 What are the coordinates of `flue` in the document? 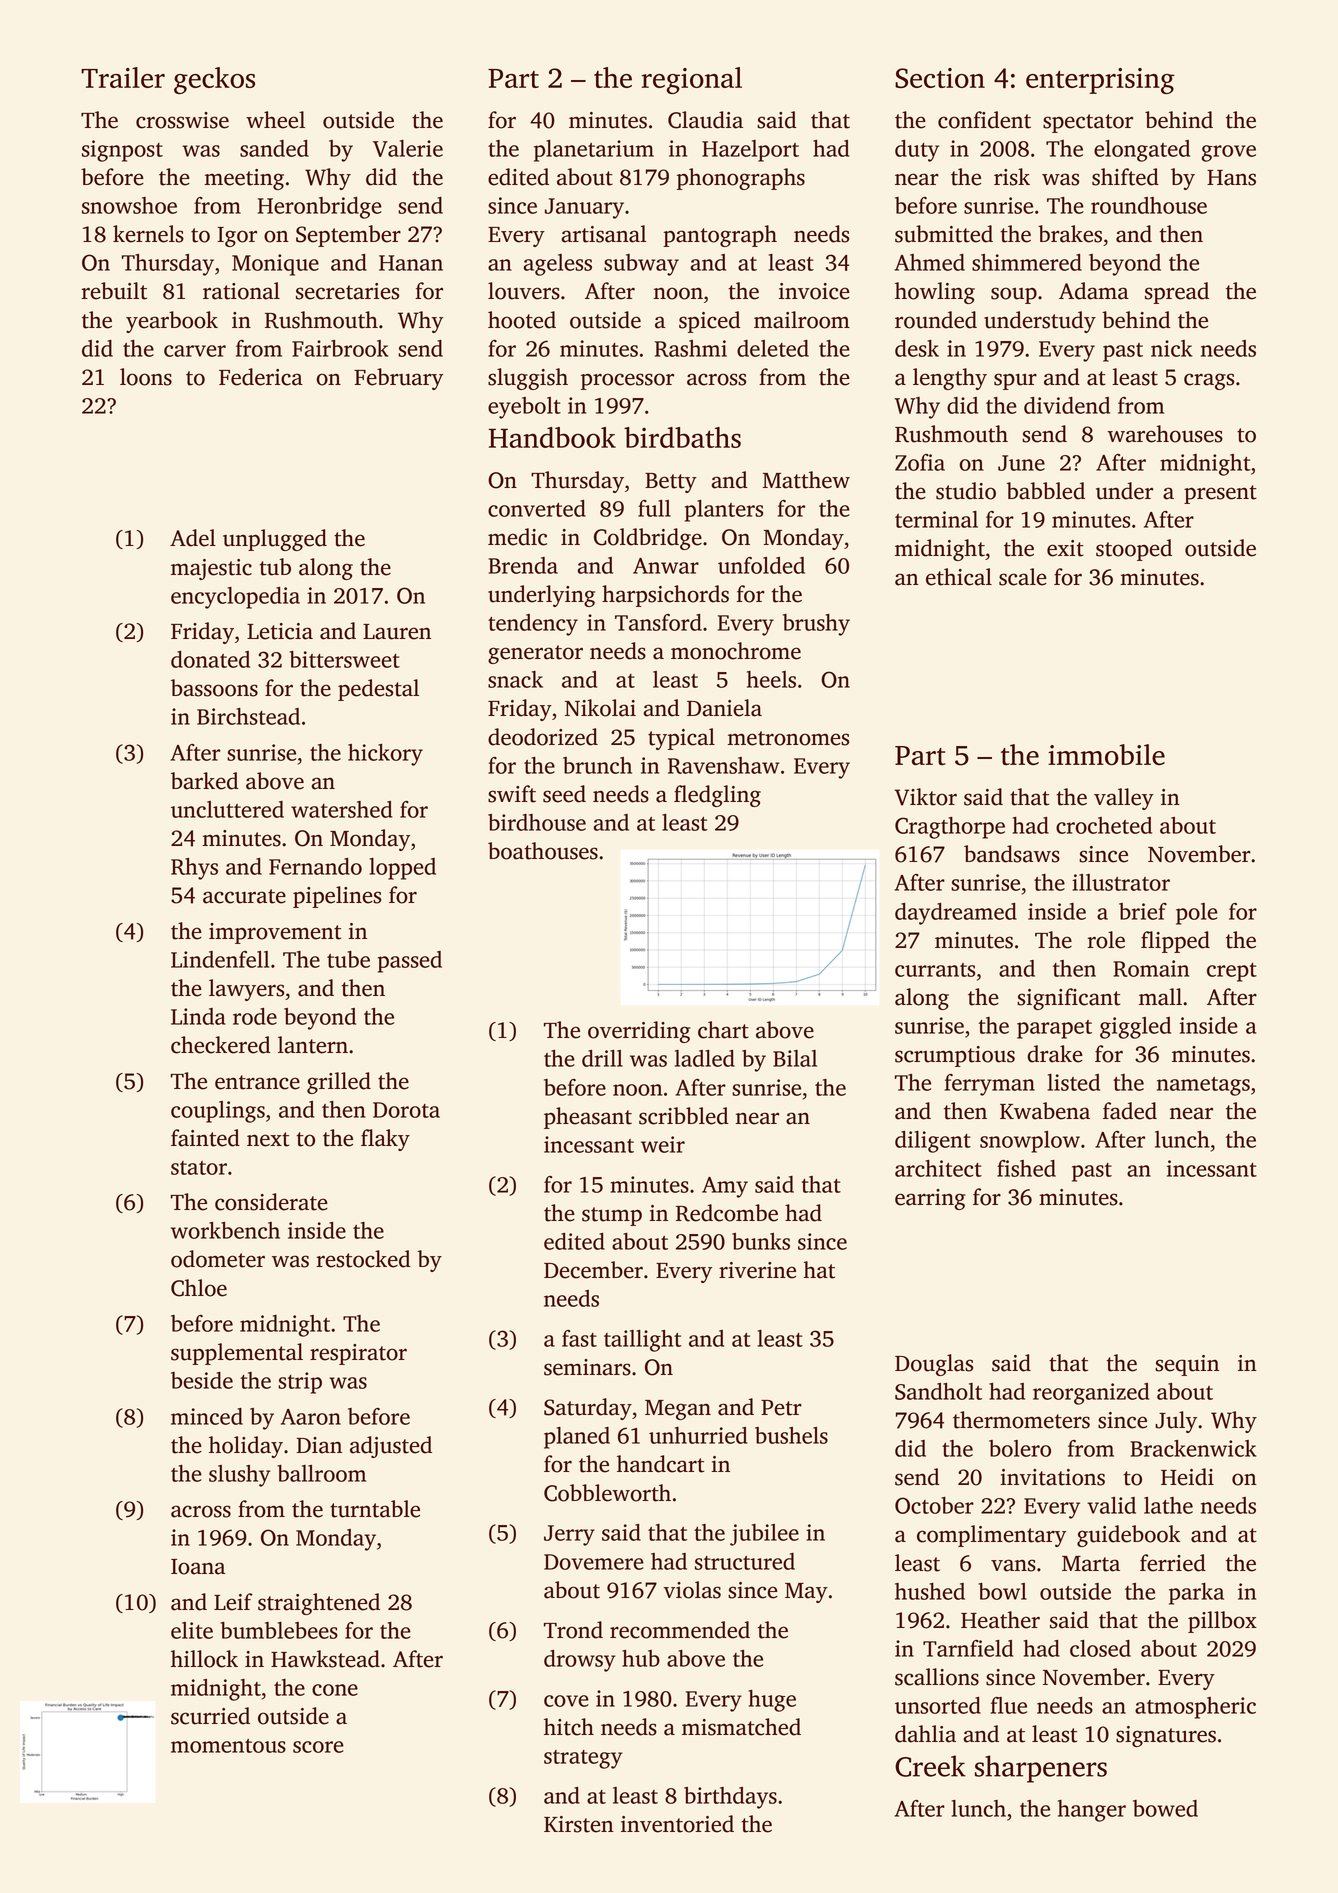 It's located at (1009, 1705).
